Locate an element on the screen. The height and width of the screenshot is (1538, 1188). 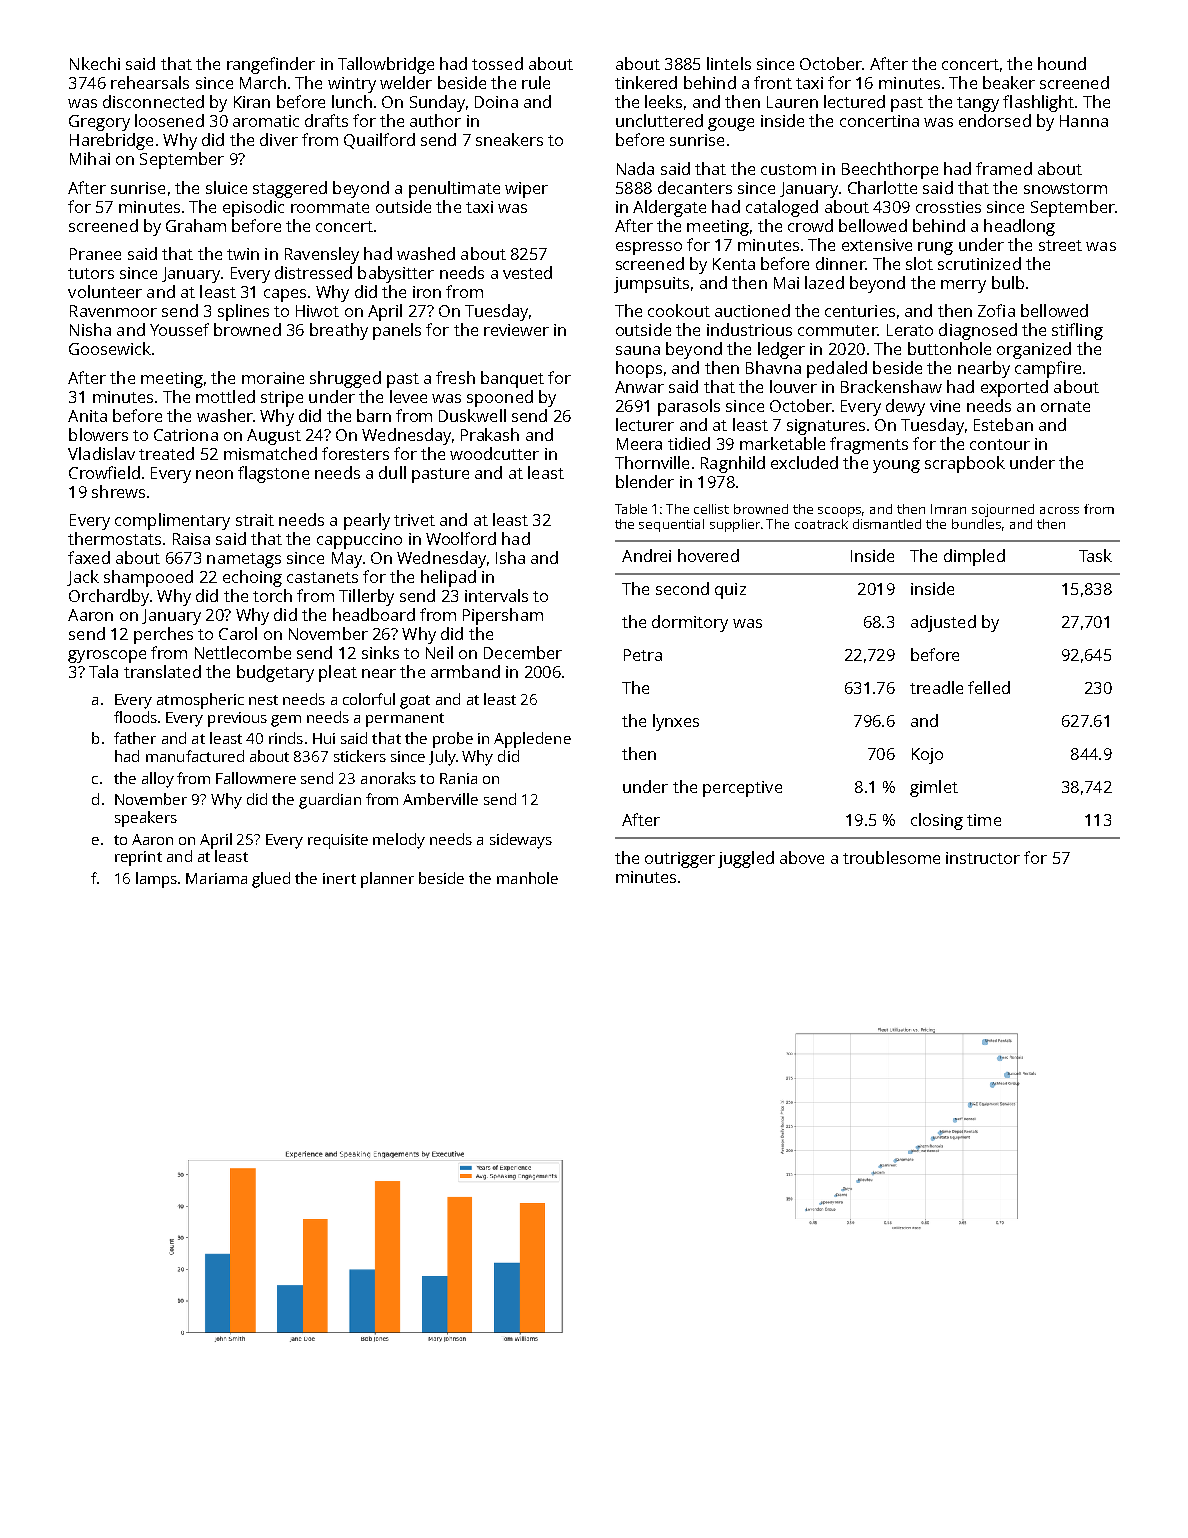
lamps is located at coordinates (156, 880).
